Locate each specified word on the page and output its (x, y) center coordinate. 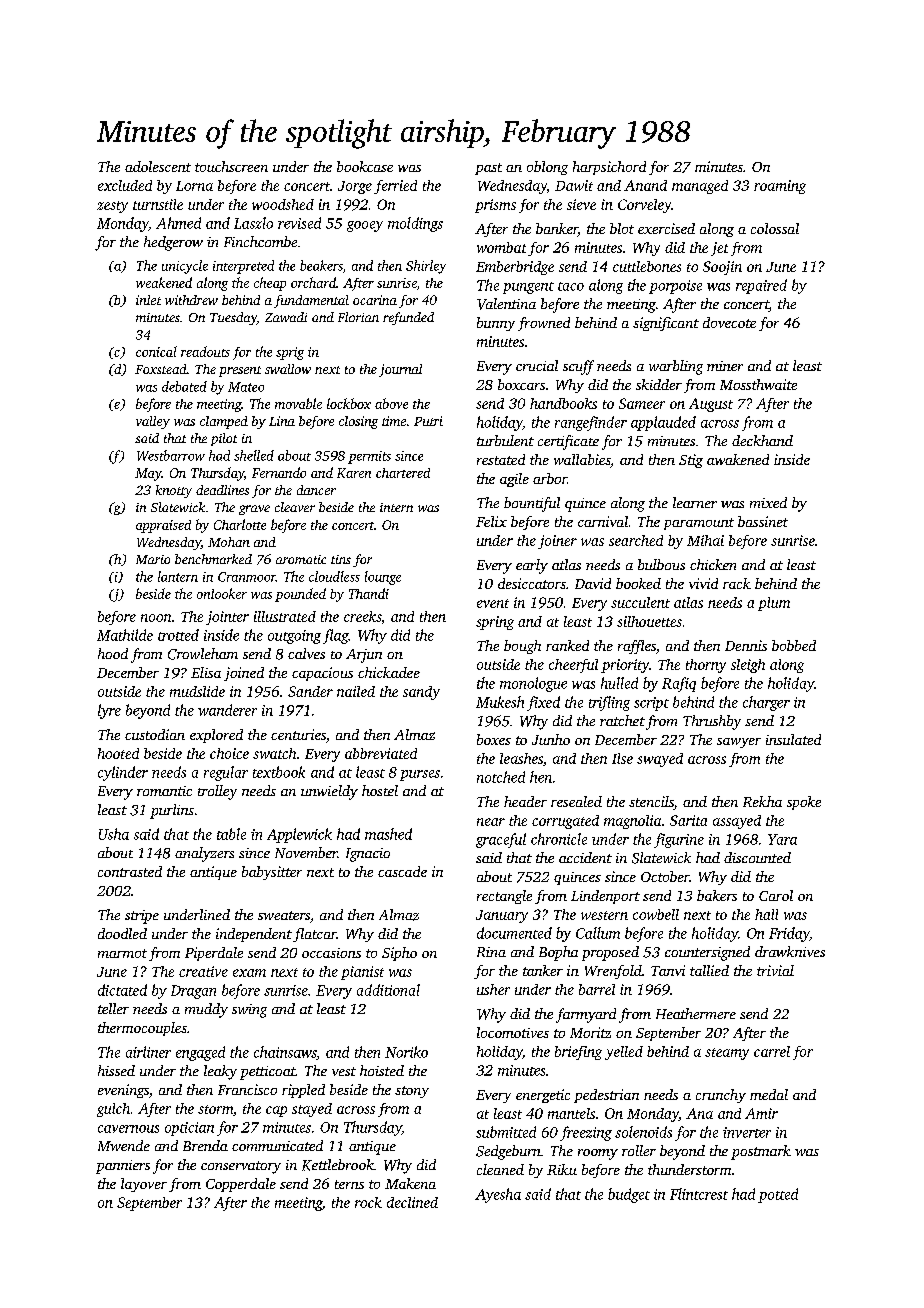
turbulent (505, 440)
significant (666, 324)
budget (629, 1195)
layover (144, 1185)
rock (368, 1202)
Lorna (194, 186)
